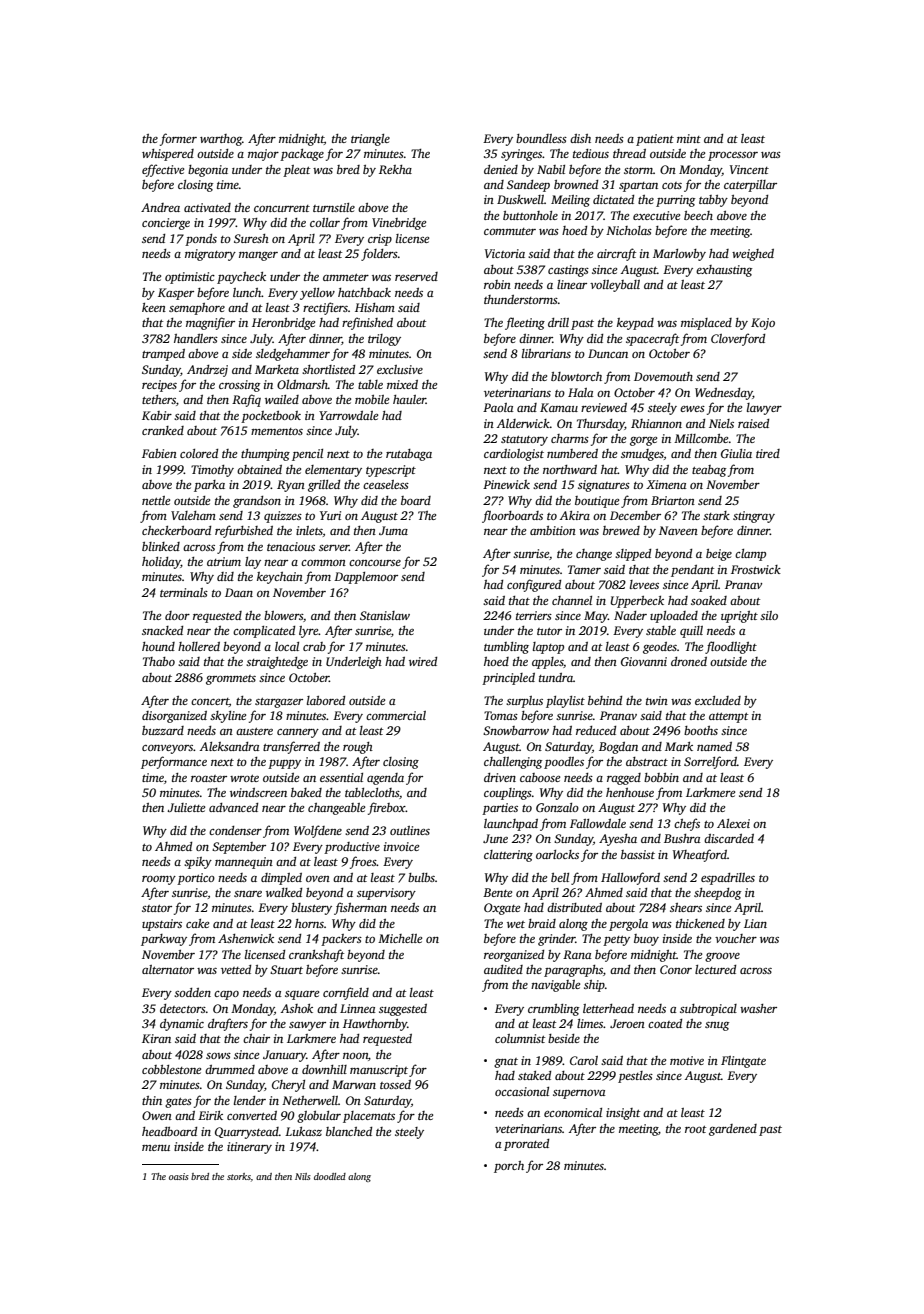  I want to click on froes, so click(363, 862).
